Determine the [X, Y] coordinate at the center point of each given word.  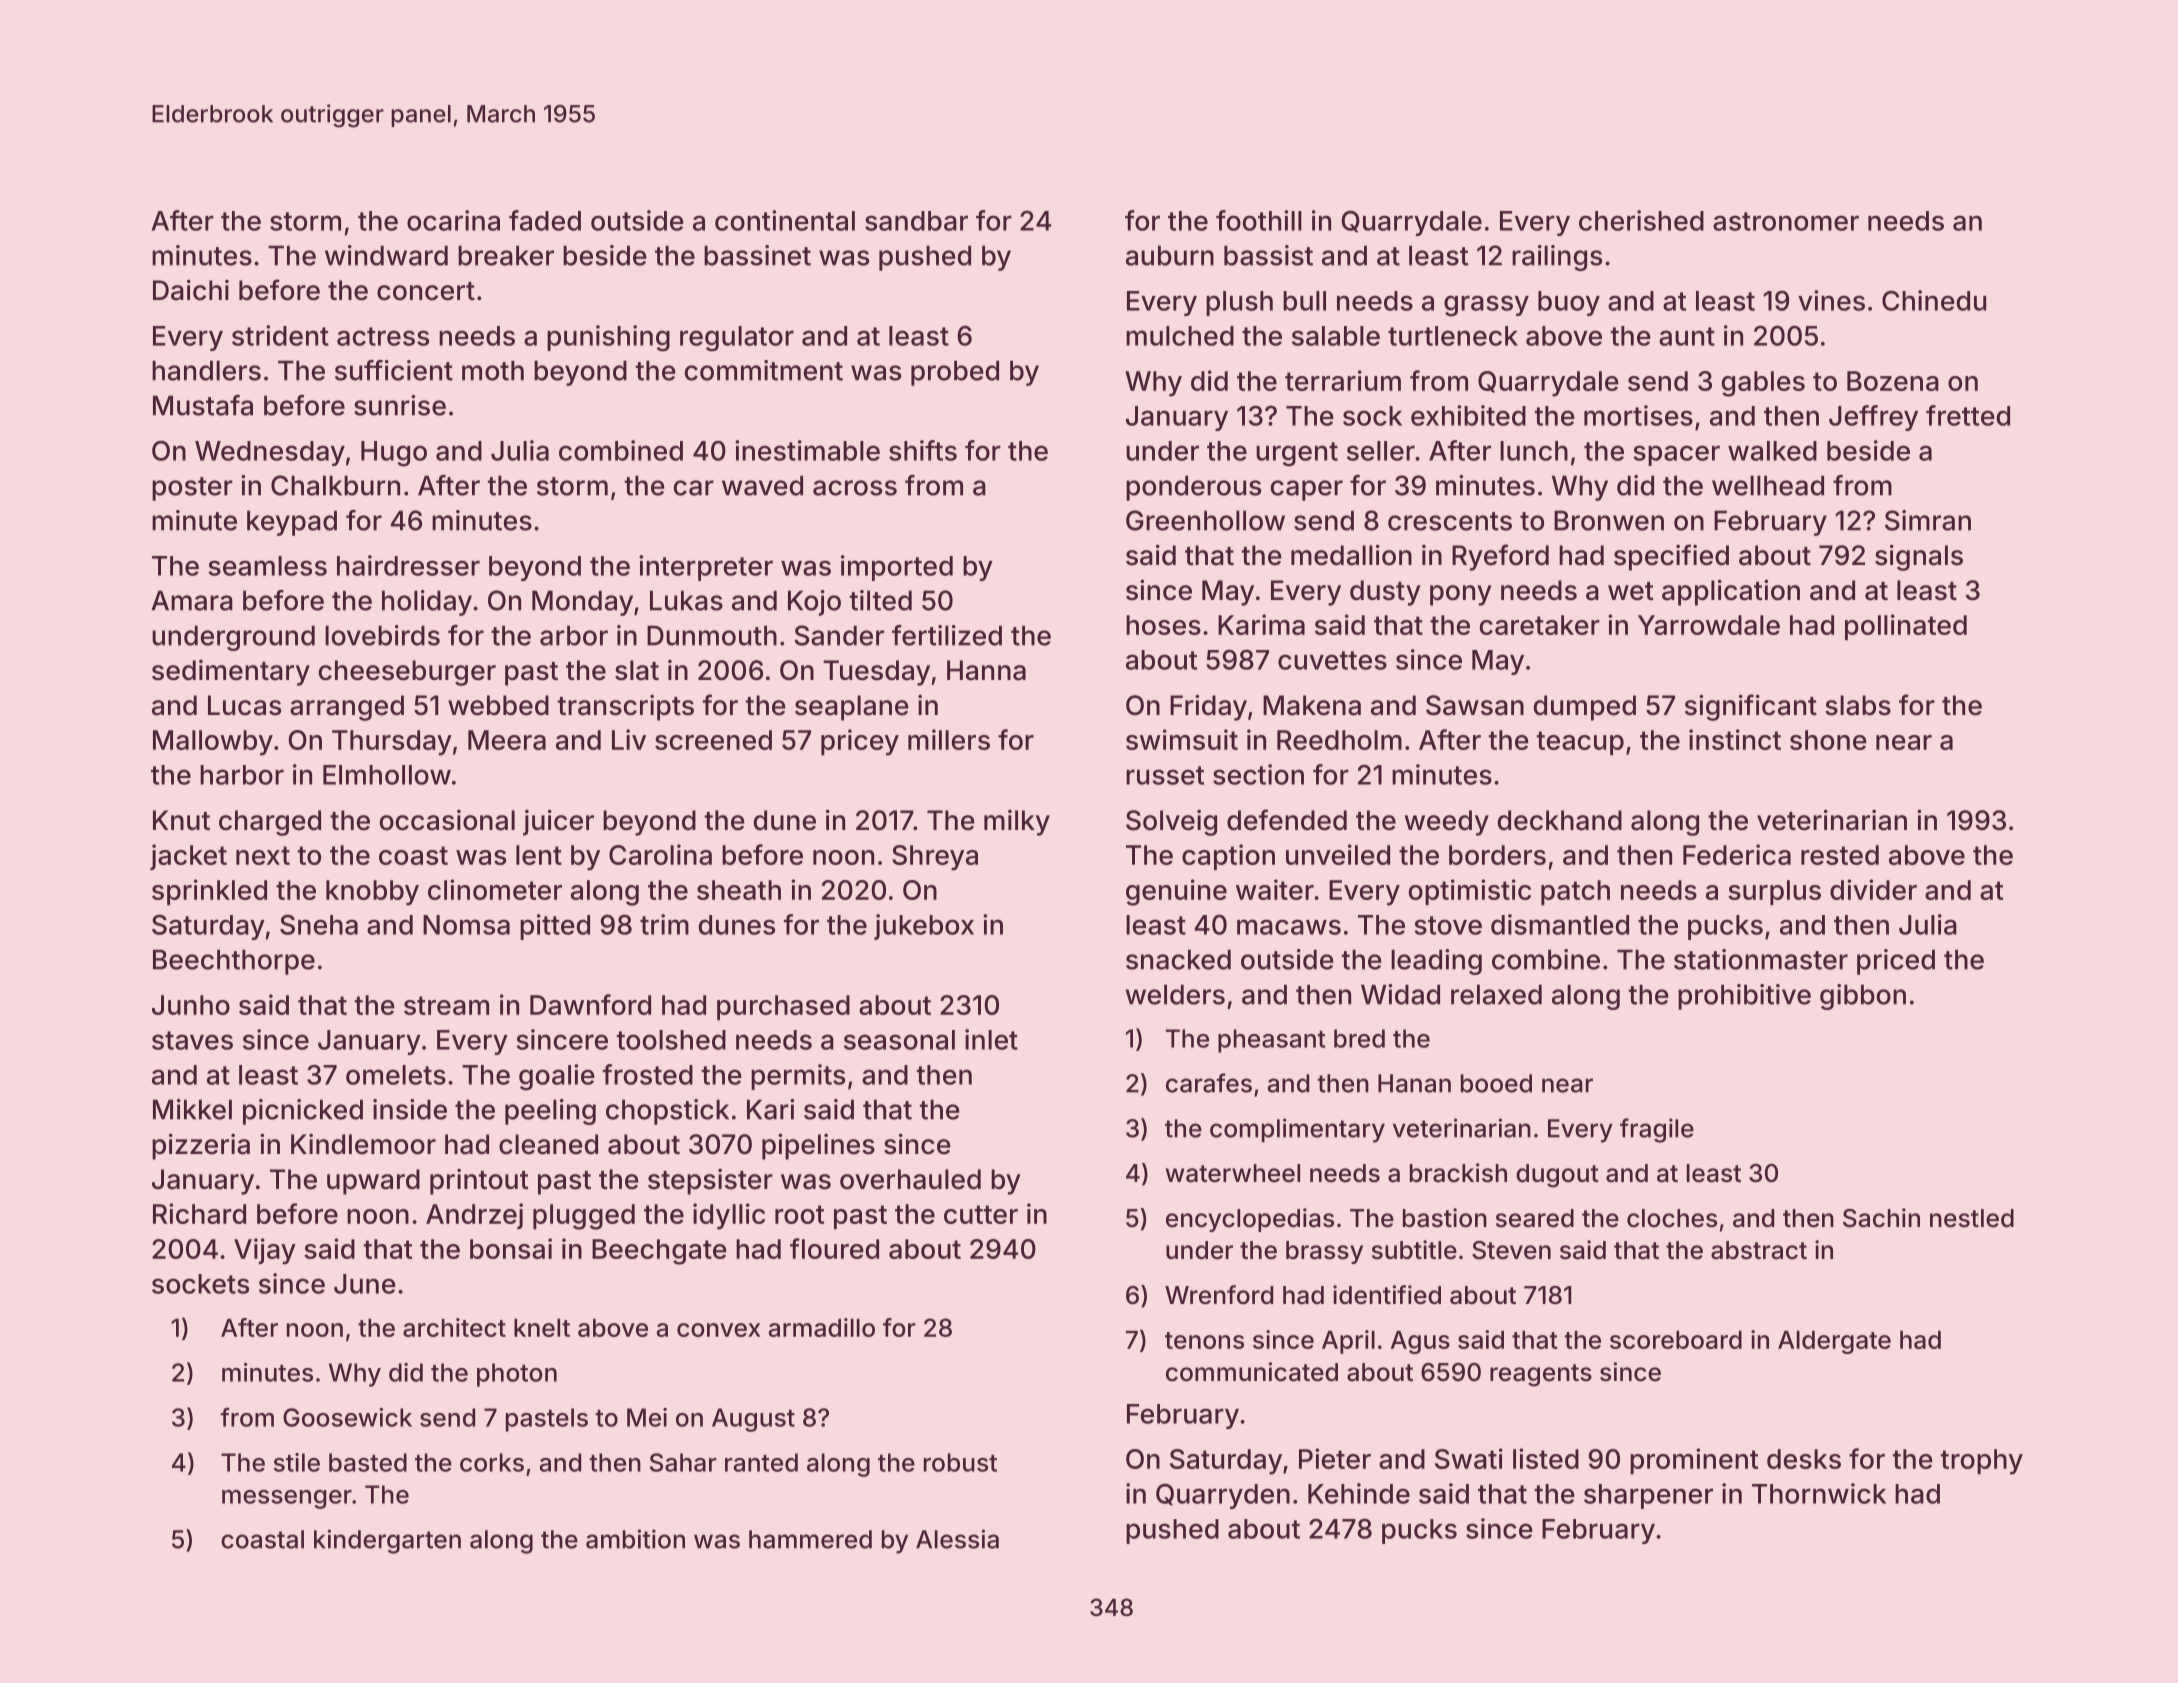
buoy [1569, 303]
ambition [635, 1539]
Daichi [191, 290]
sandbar [916, 221]
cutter [981, 1214]
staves [192, 1040]
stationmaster [1761, 959]
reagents [1541, 1375]
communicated [1252, 1372]
